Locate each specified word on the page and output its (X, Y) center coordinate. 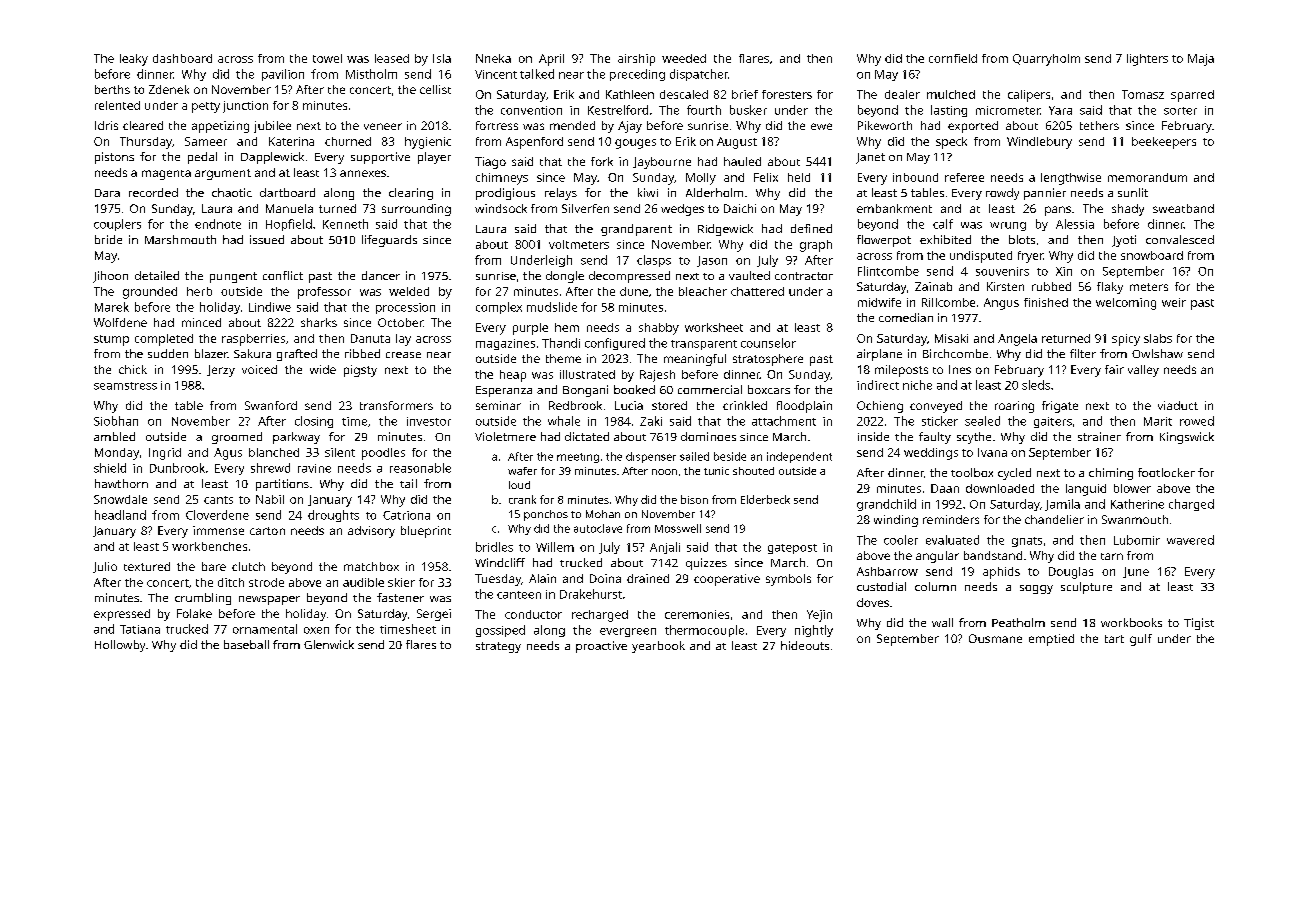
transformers (396, 405)
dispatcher (699, 75)
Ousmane (995, 638)
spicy (1126, 340)
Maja (1201, 60)
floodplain (804, 407)
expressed (122, 615)
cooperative (727, 580)
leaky (134, 60)
